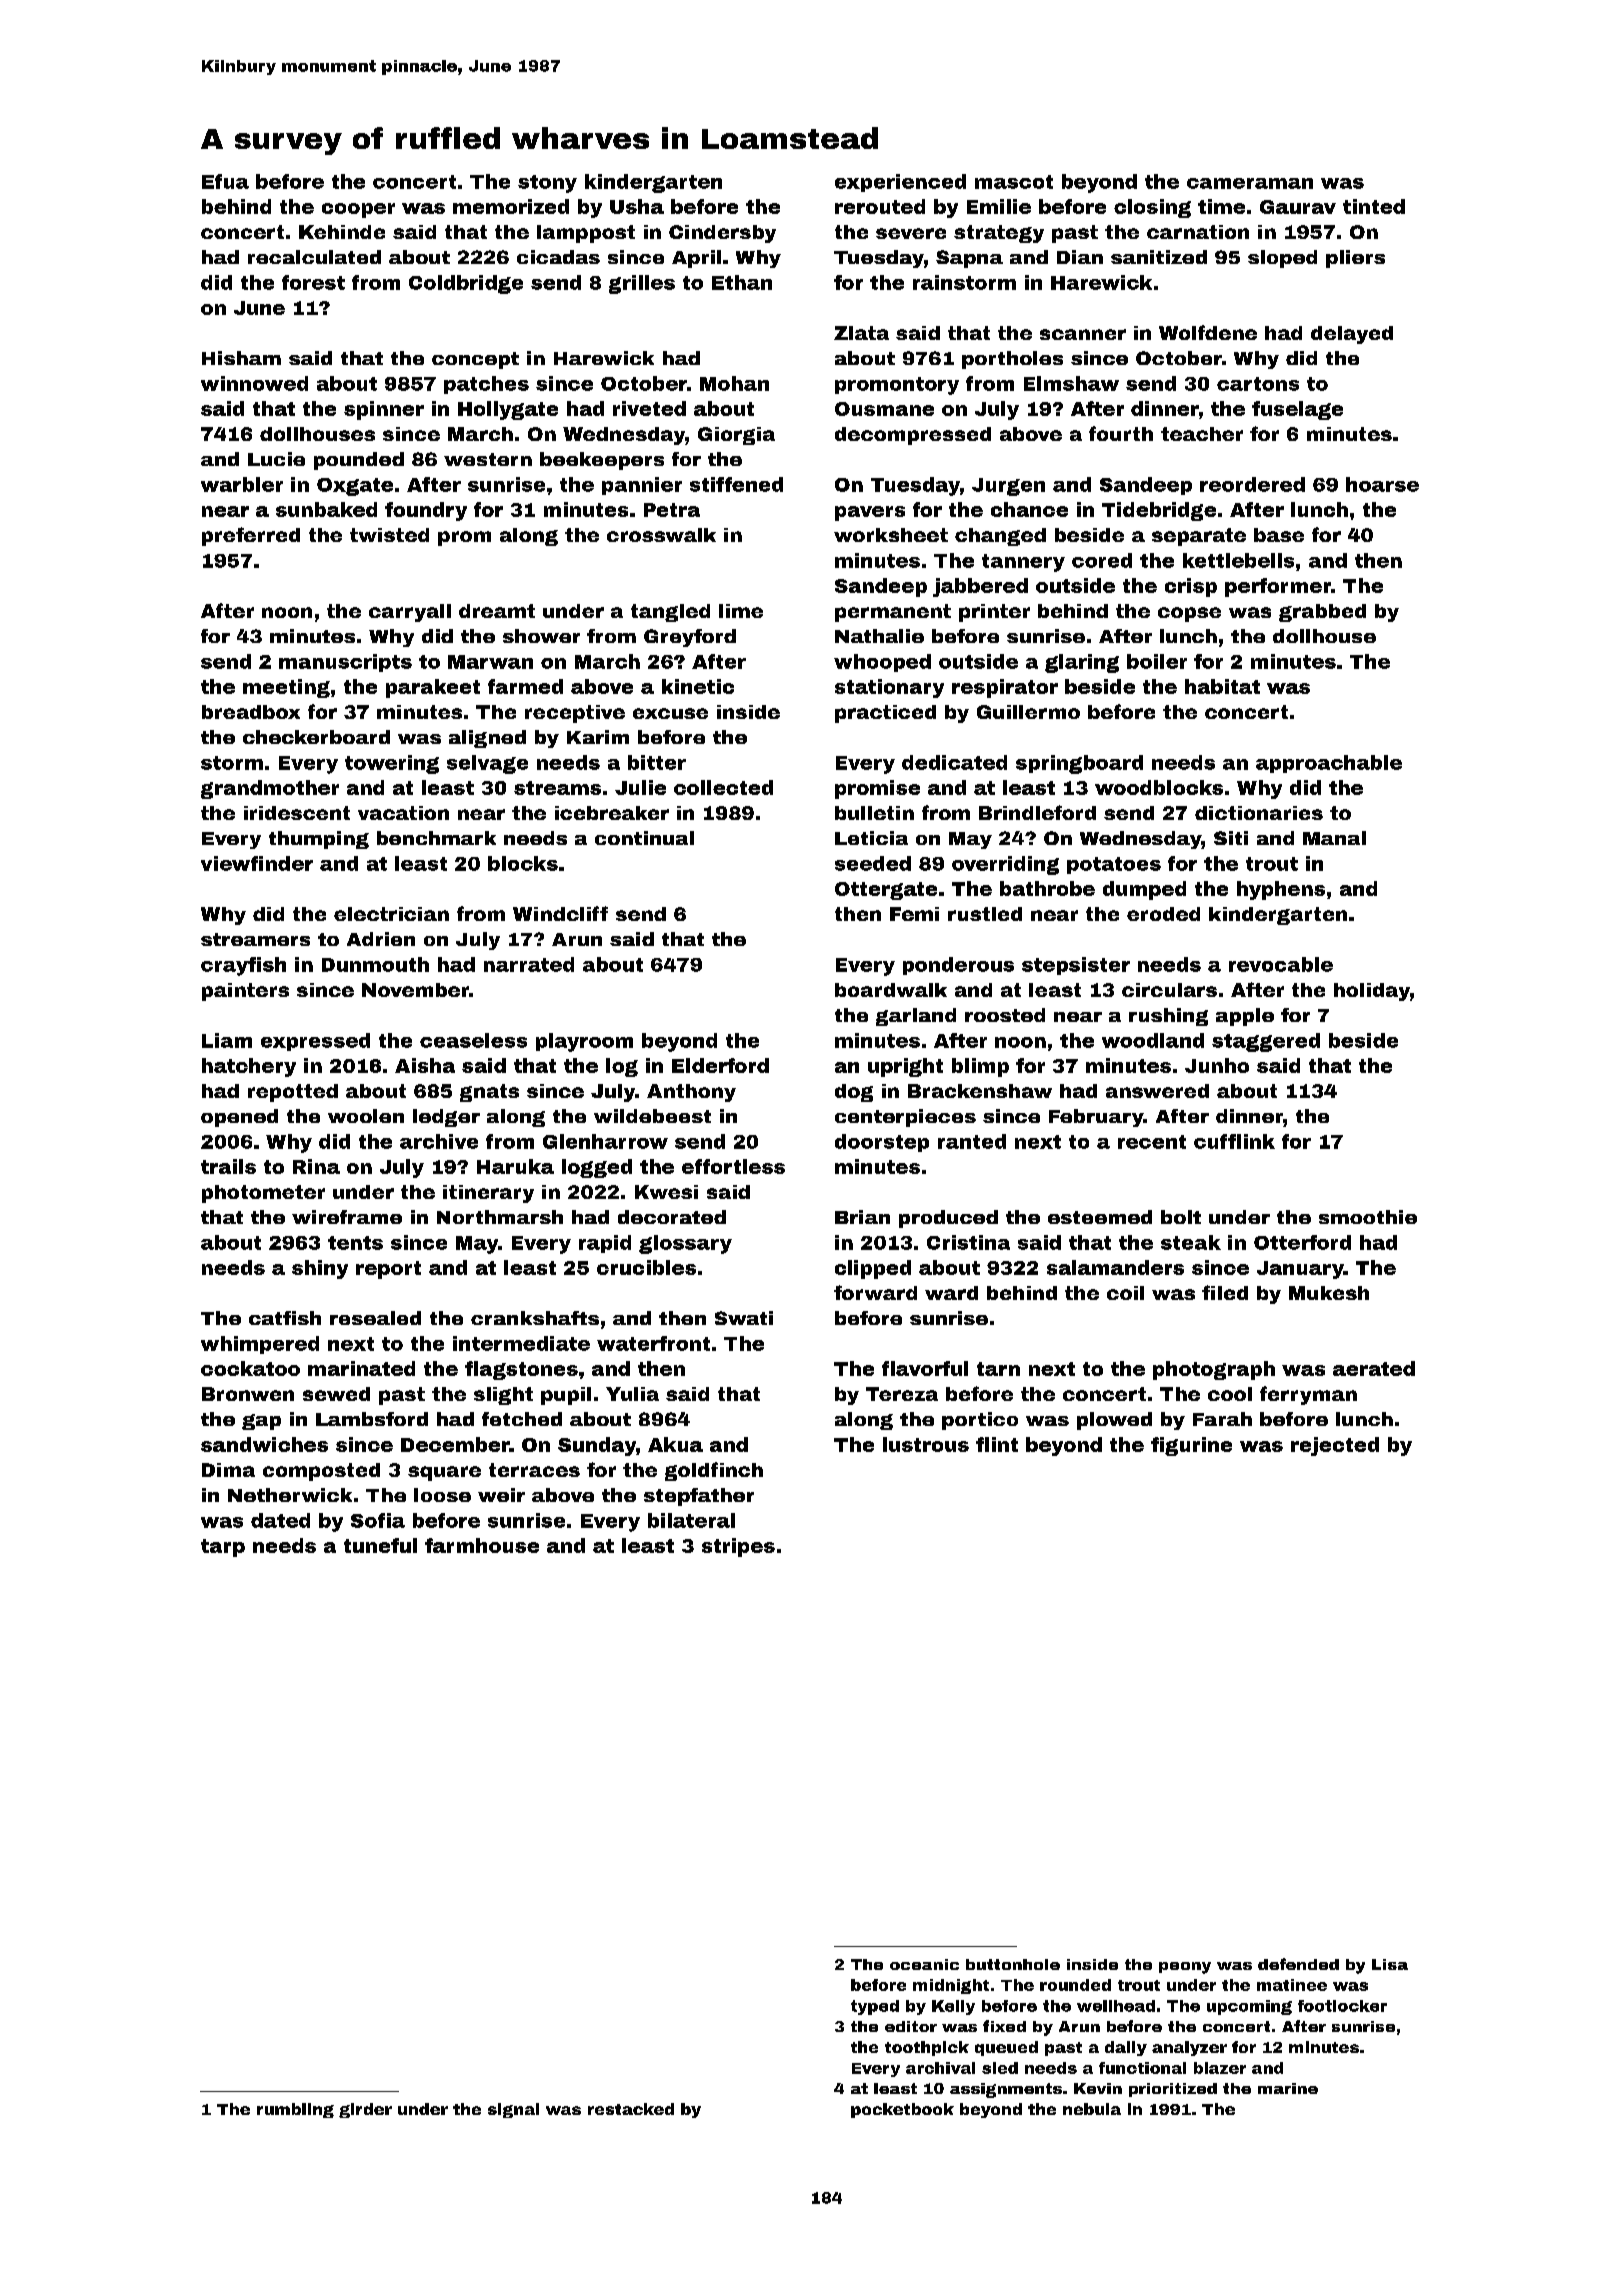 Image resolution: width=1620 pixels, height=2292 pixels. Describe the element at coordinates (380, 1545) in the document. I see `tuneful` at that location.
